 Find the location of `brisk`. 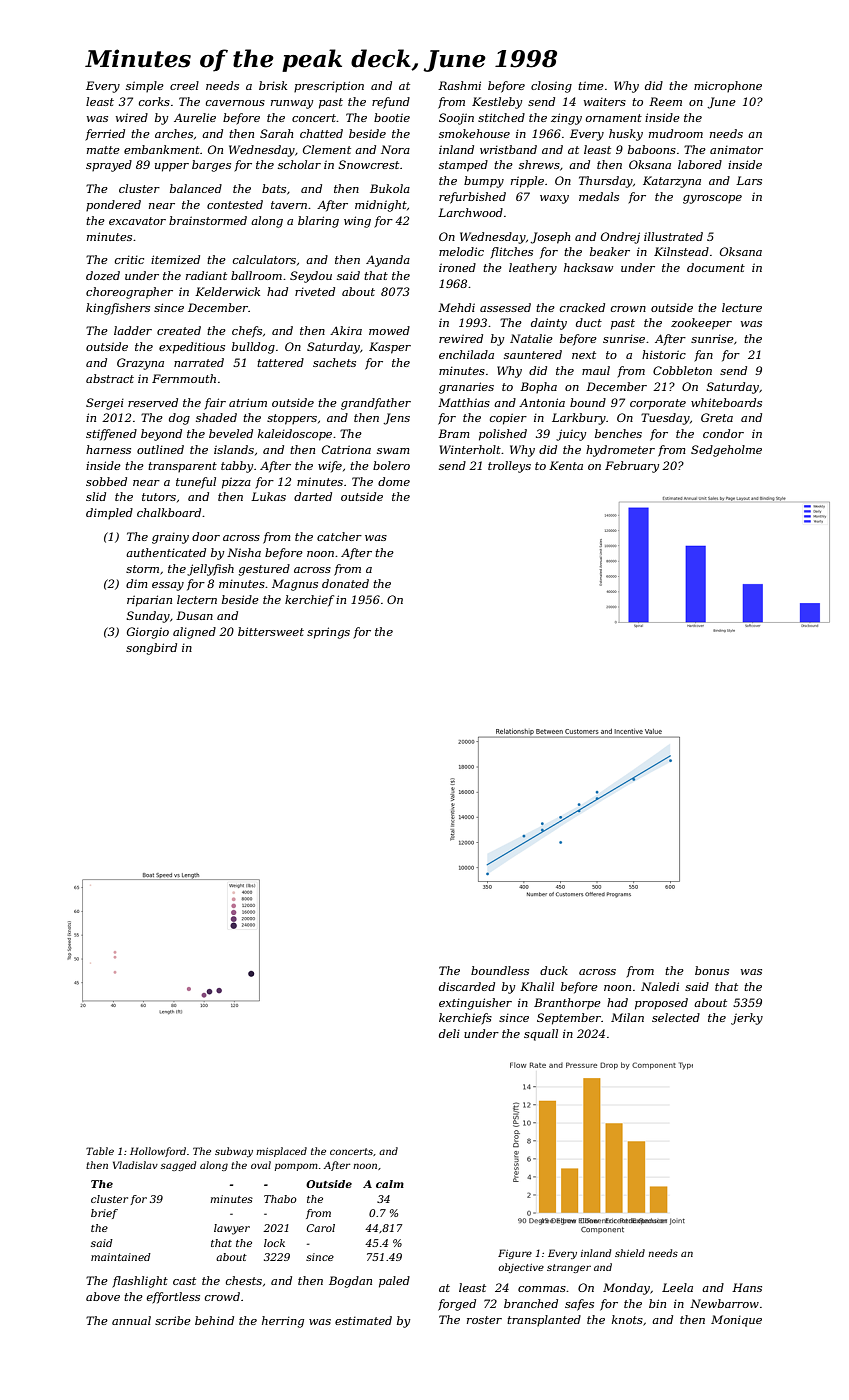

brisk is located at coordinates (273, 85).
